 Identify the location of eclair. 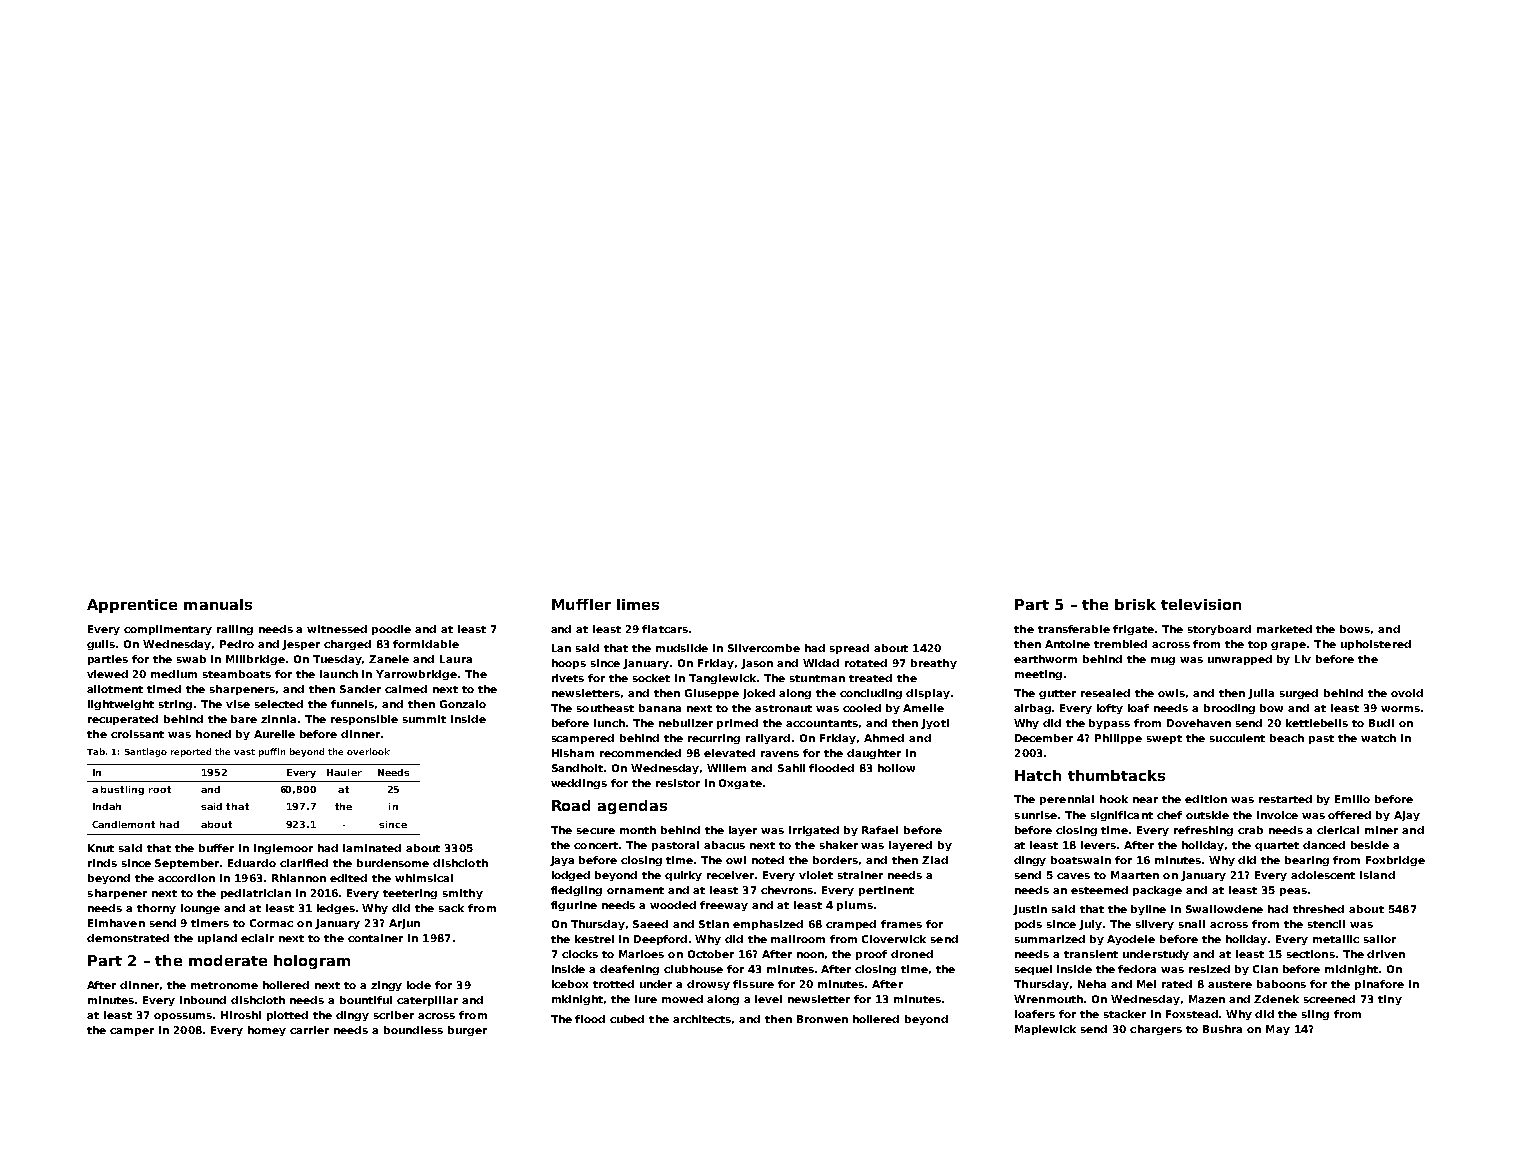
(257, 938).
